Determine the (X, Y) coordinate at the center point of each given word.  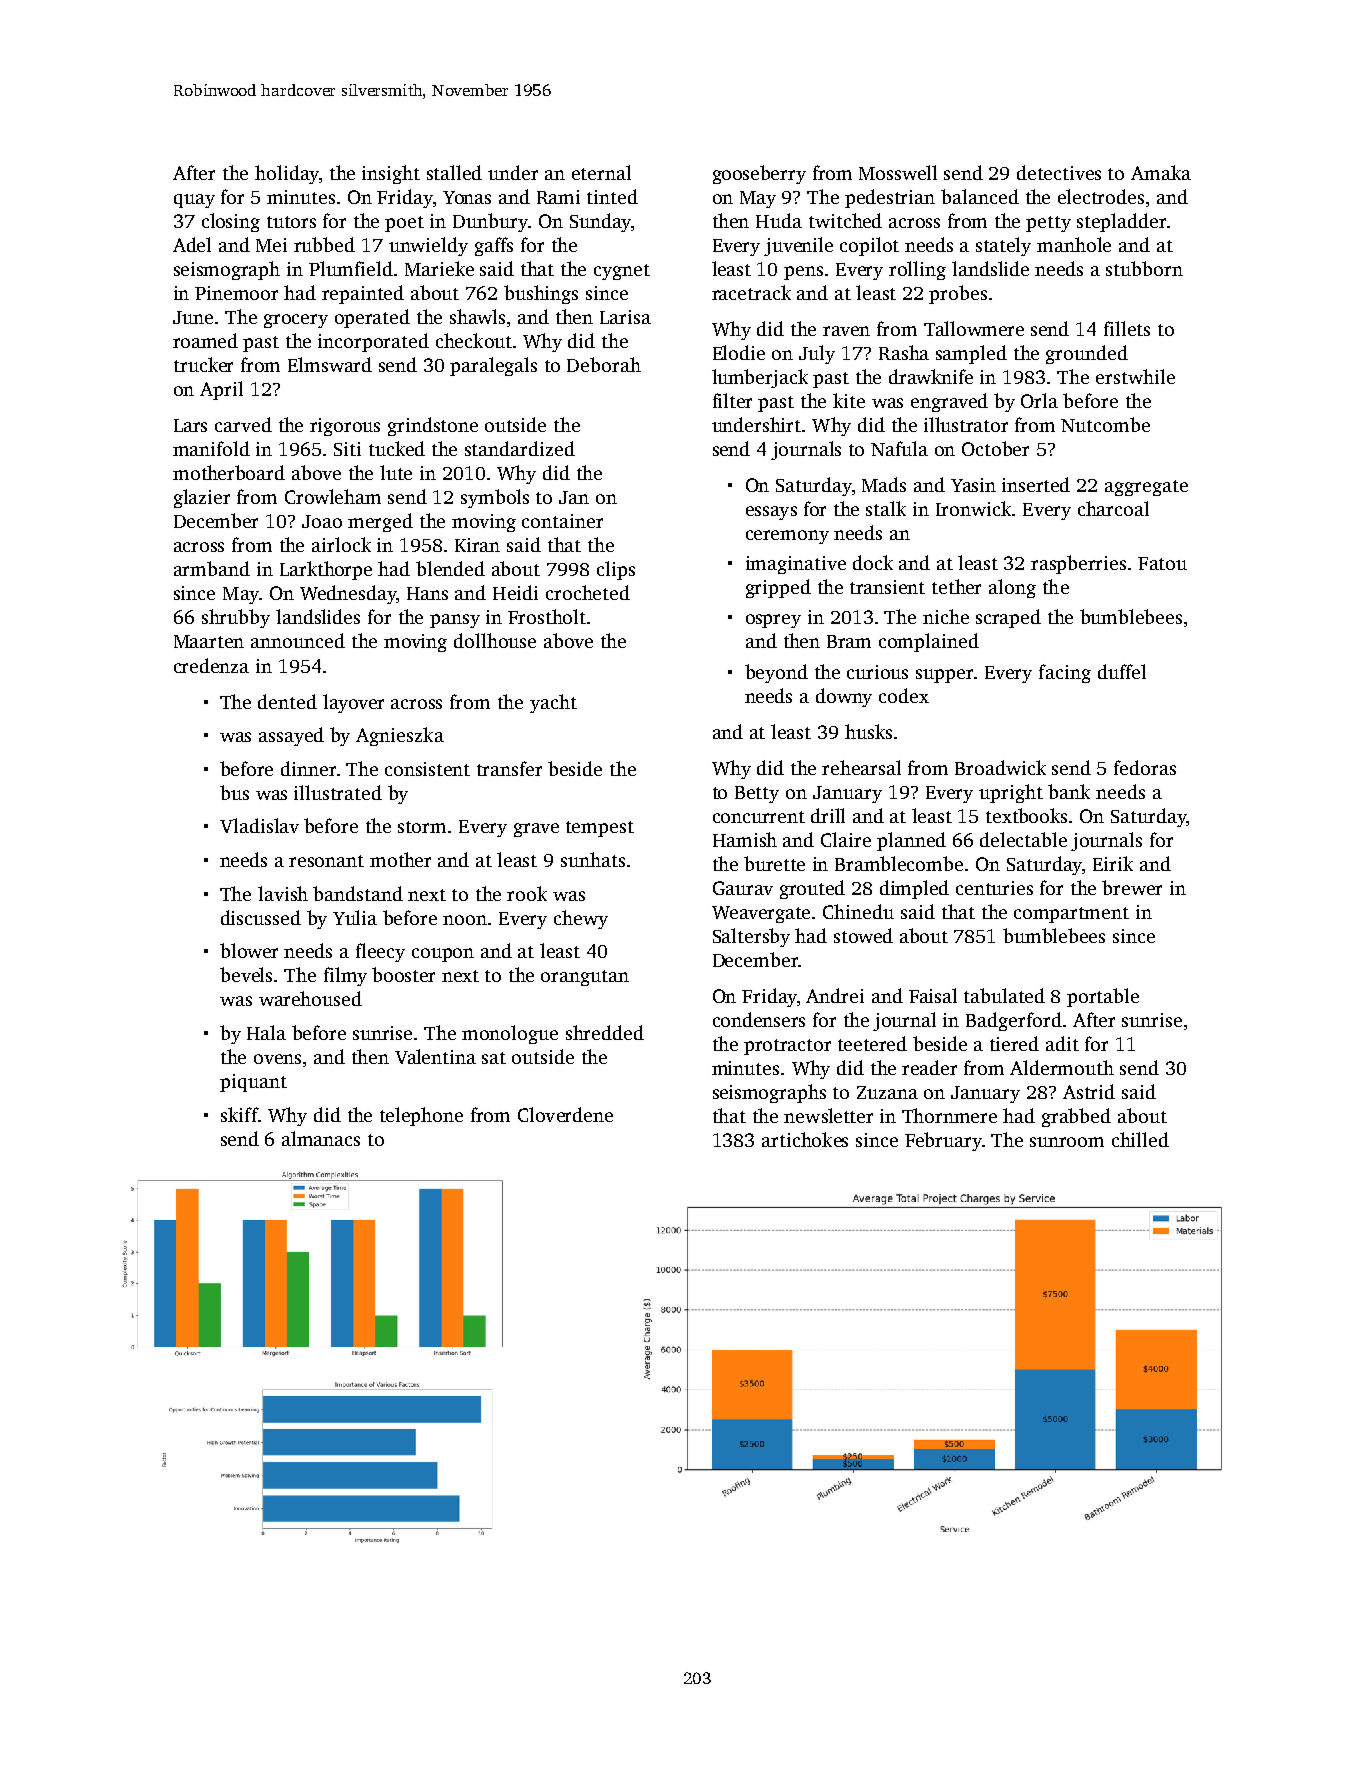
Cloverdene (565, 1114)
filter (732, 400)
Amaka (1161, 172)
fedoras (1145, 767)
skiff (239, 1114)
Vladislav (259, 825)
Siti (347, 449)
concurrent (759, 817)
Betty (757, 794)
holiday (287, 174)
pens (803, 273)
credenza (211, 665)
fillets (1127, 328)
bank (1069, 791)
